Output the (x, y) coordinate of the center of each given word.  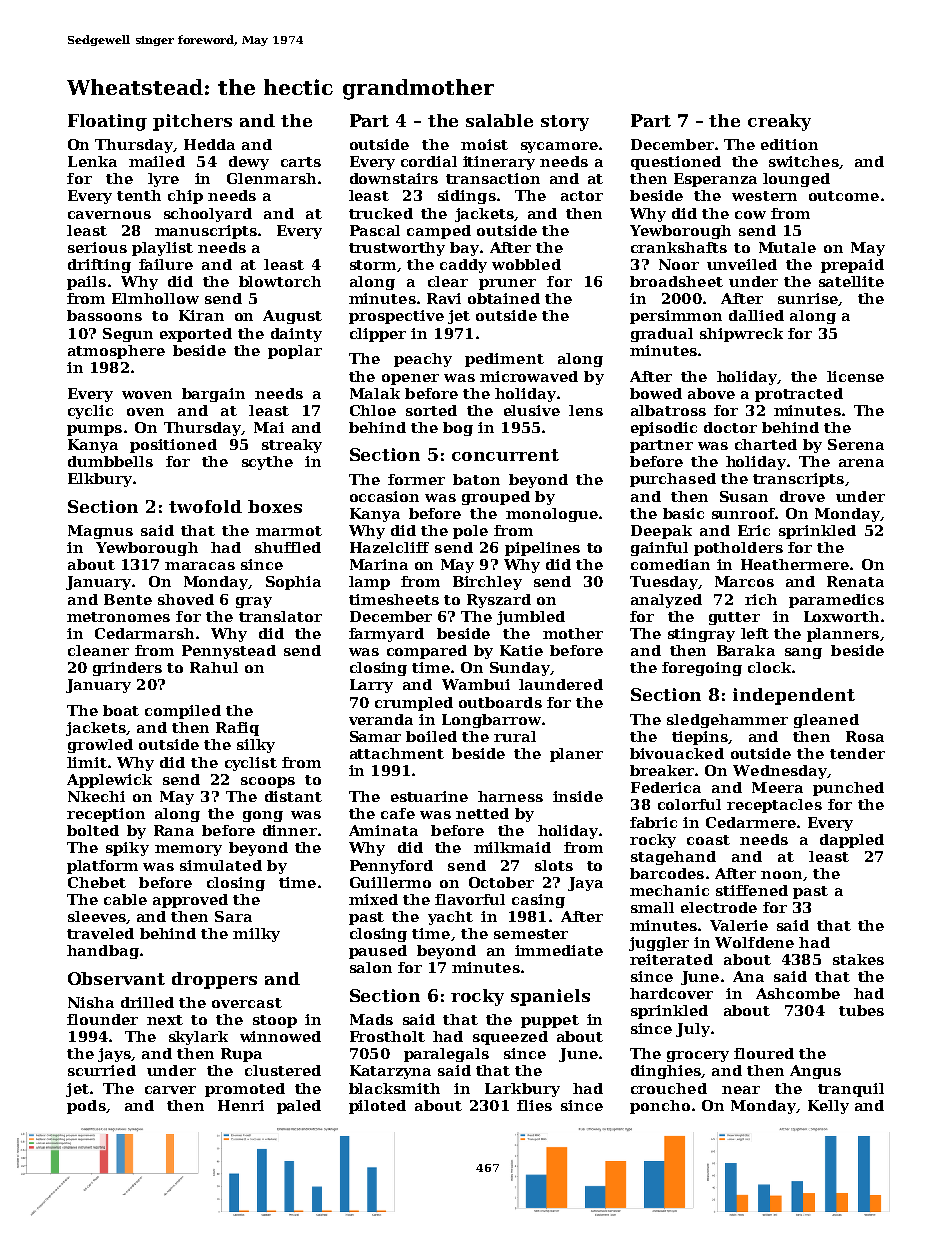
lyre (163, 180)
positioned (173, 446)
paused (378, 952)
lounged (796, 180)
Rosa (865, 736)
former (416, 479)
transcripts (798, 480)
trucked (381, 213)
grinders (127, 669)
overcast (247, 1003)
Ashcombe (798, 993)
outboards (500, 702)
